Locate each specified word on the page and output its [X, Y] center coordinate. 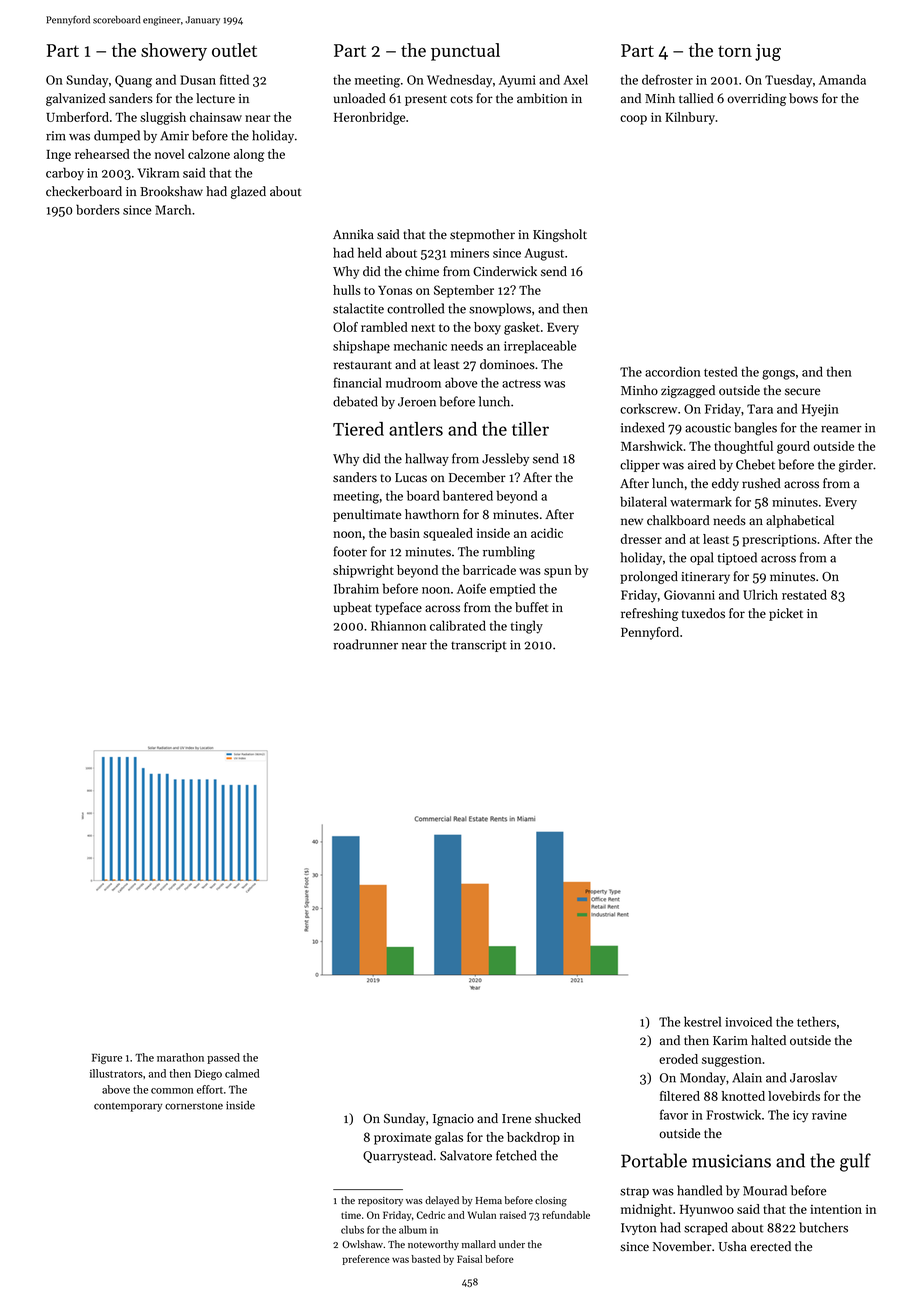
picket [786, 614]
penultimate [367, 515]
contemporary [128, 1107]
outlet [234, 50]
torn [735, 51]
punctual [465, 52]
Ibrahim [356, 588]
